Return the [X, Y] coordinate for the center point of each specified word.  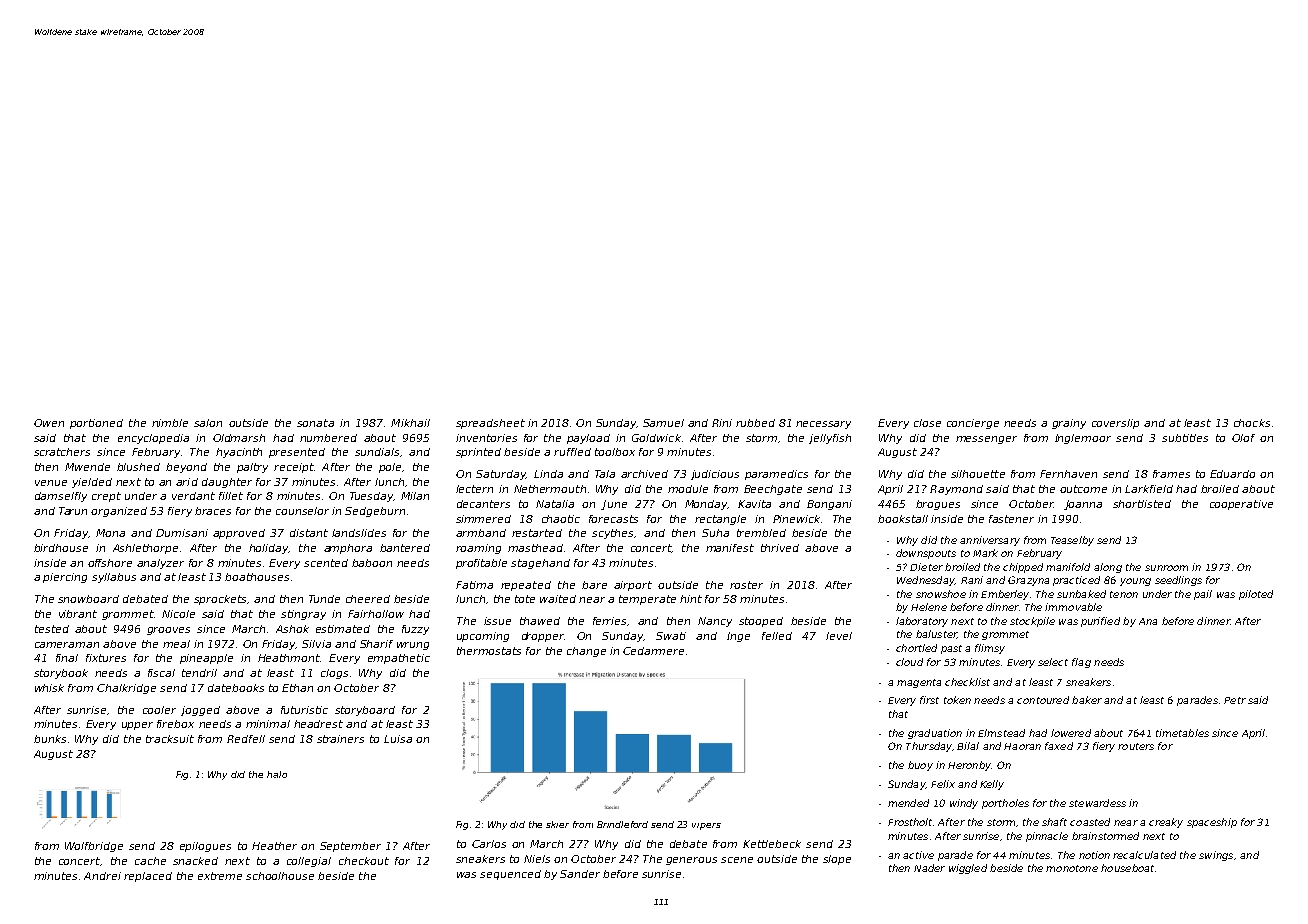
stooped [761, 622]
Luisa [398, 739]
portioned [96, 424]
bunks [50, 739]
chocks [1252, 423]
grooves [168, 631]
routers [1136, 746]
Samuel [663, 423]
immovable [1073, 607]
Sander [580, 874]
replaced [148, 877]
